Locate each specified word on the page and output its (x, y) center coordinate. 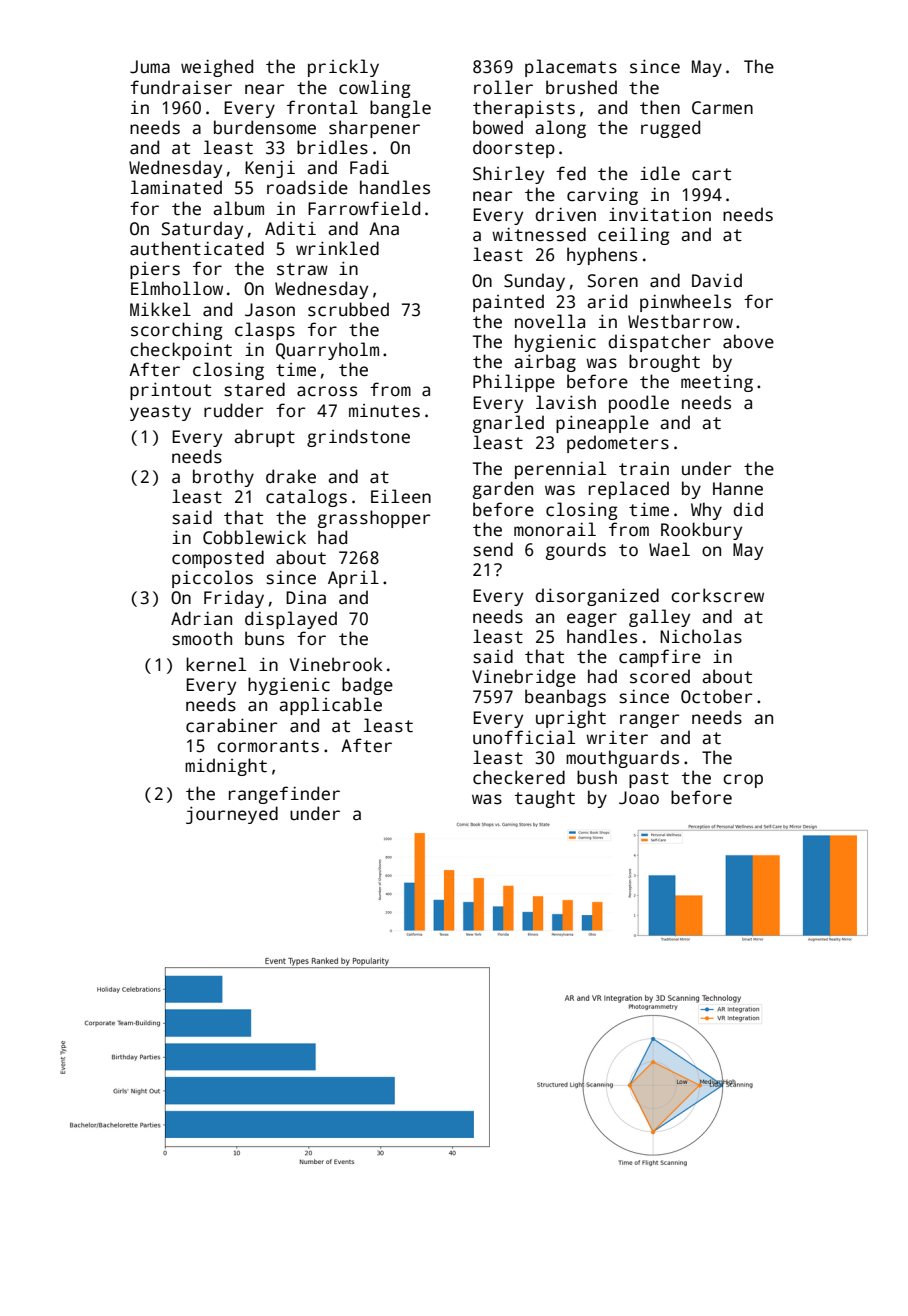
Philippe (514, 383)
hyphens (602, 256)
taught (545, 799)
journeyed (232, 815)
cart (711, 174)
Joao (639, 798)
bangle (400, 109)
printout (170, 391)
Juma (150, 67)
